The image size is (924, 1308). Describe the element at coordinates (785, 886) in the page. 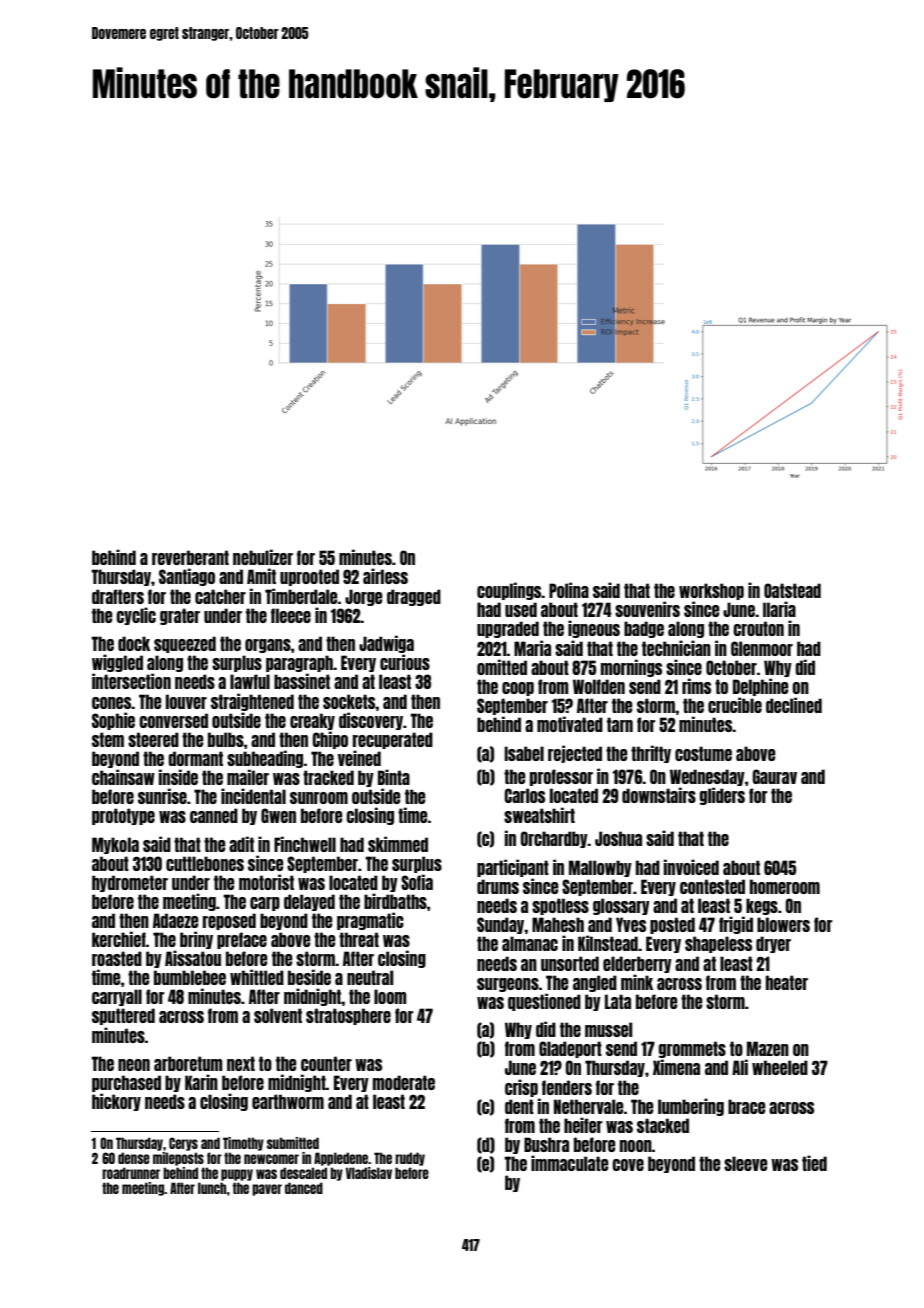

I see `homeroom` at that location.
